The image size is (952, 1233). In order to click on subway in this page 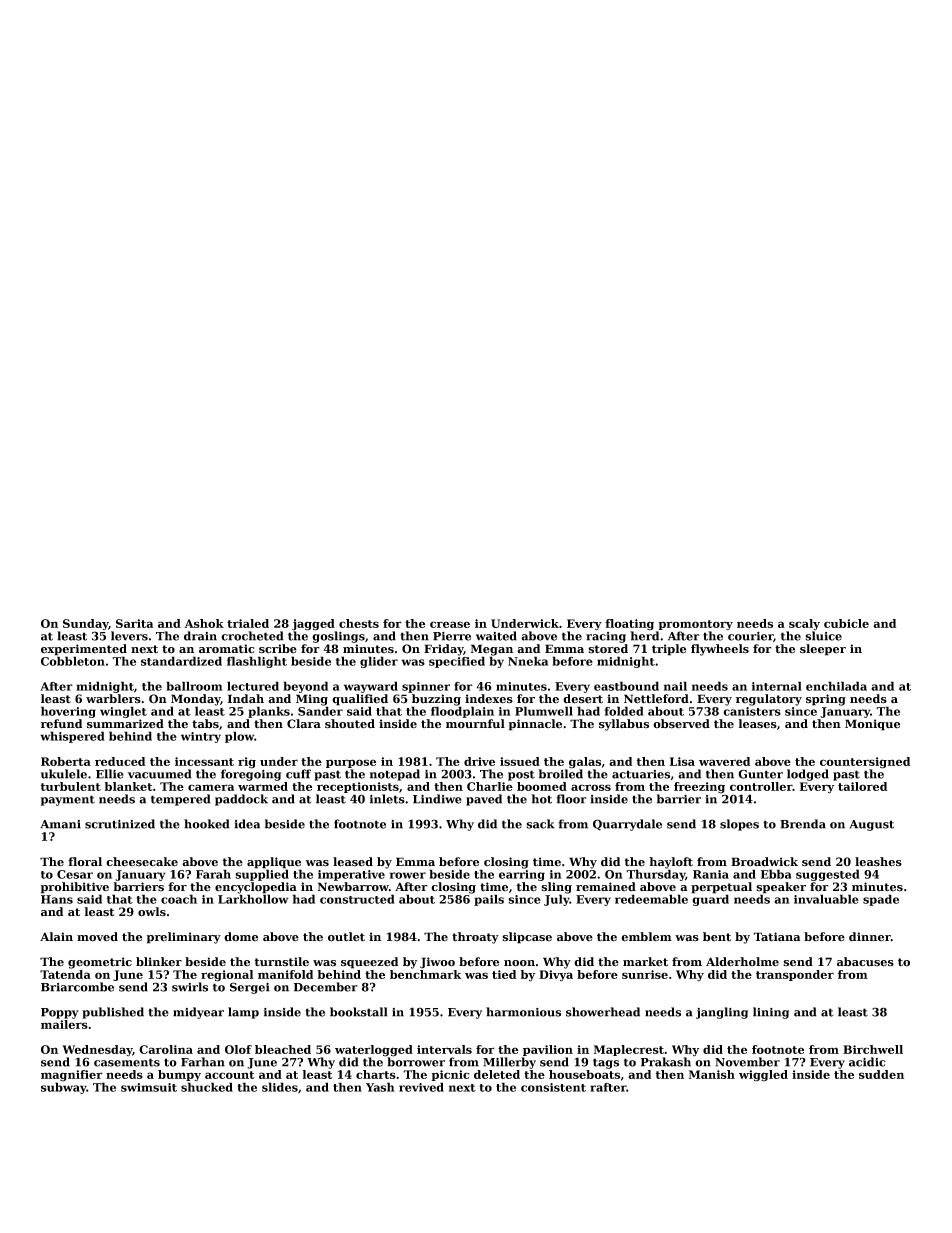, I will do `click(64, 1088)`.
